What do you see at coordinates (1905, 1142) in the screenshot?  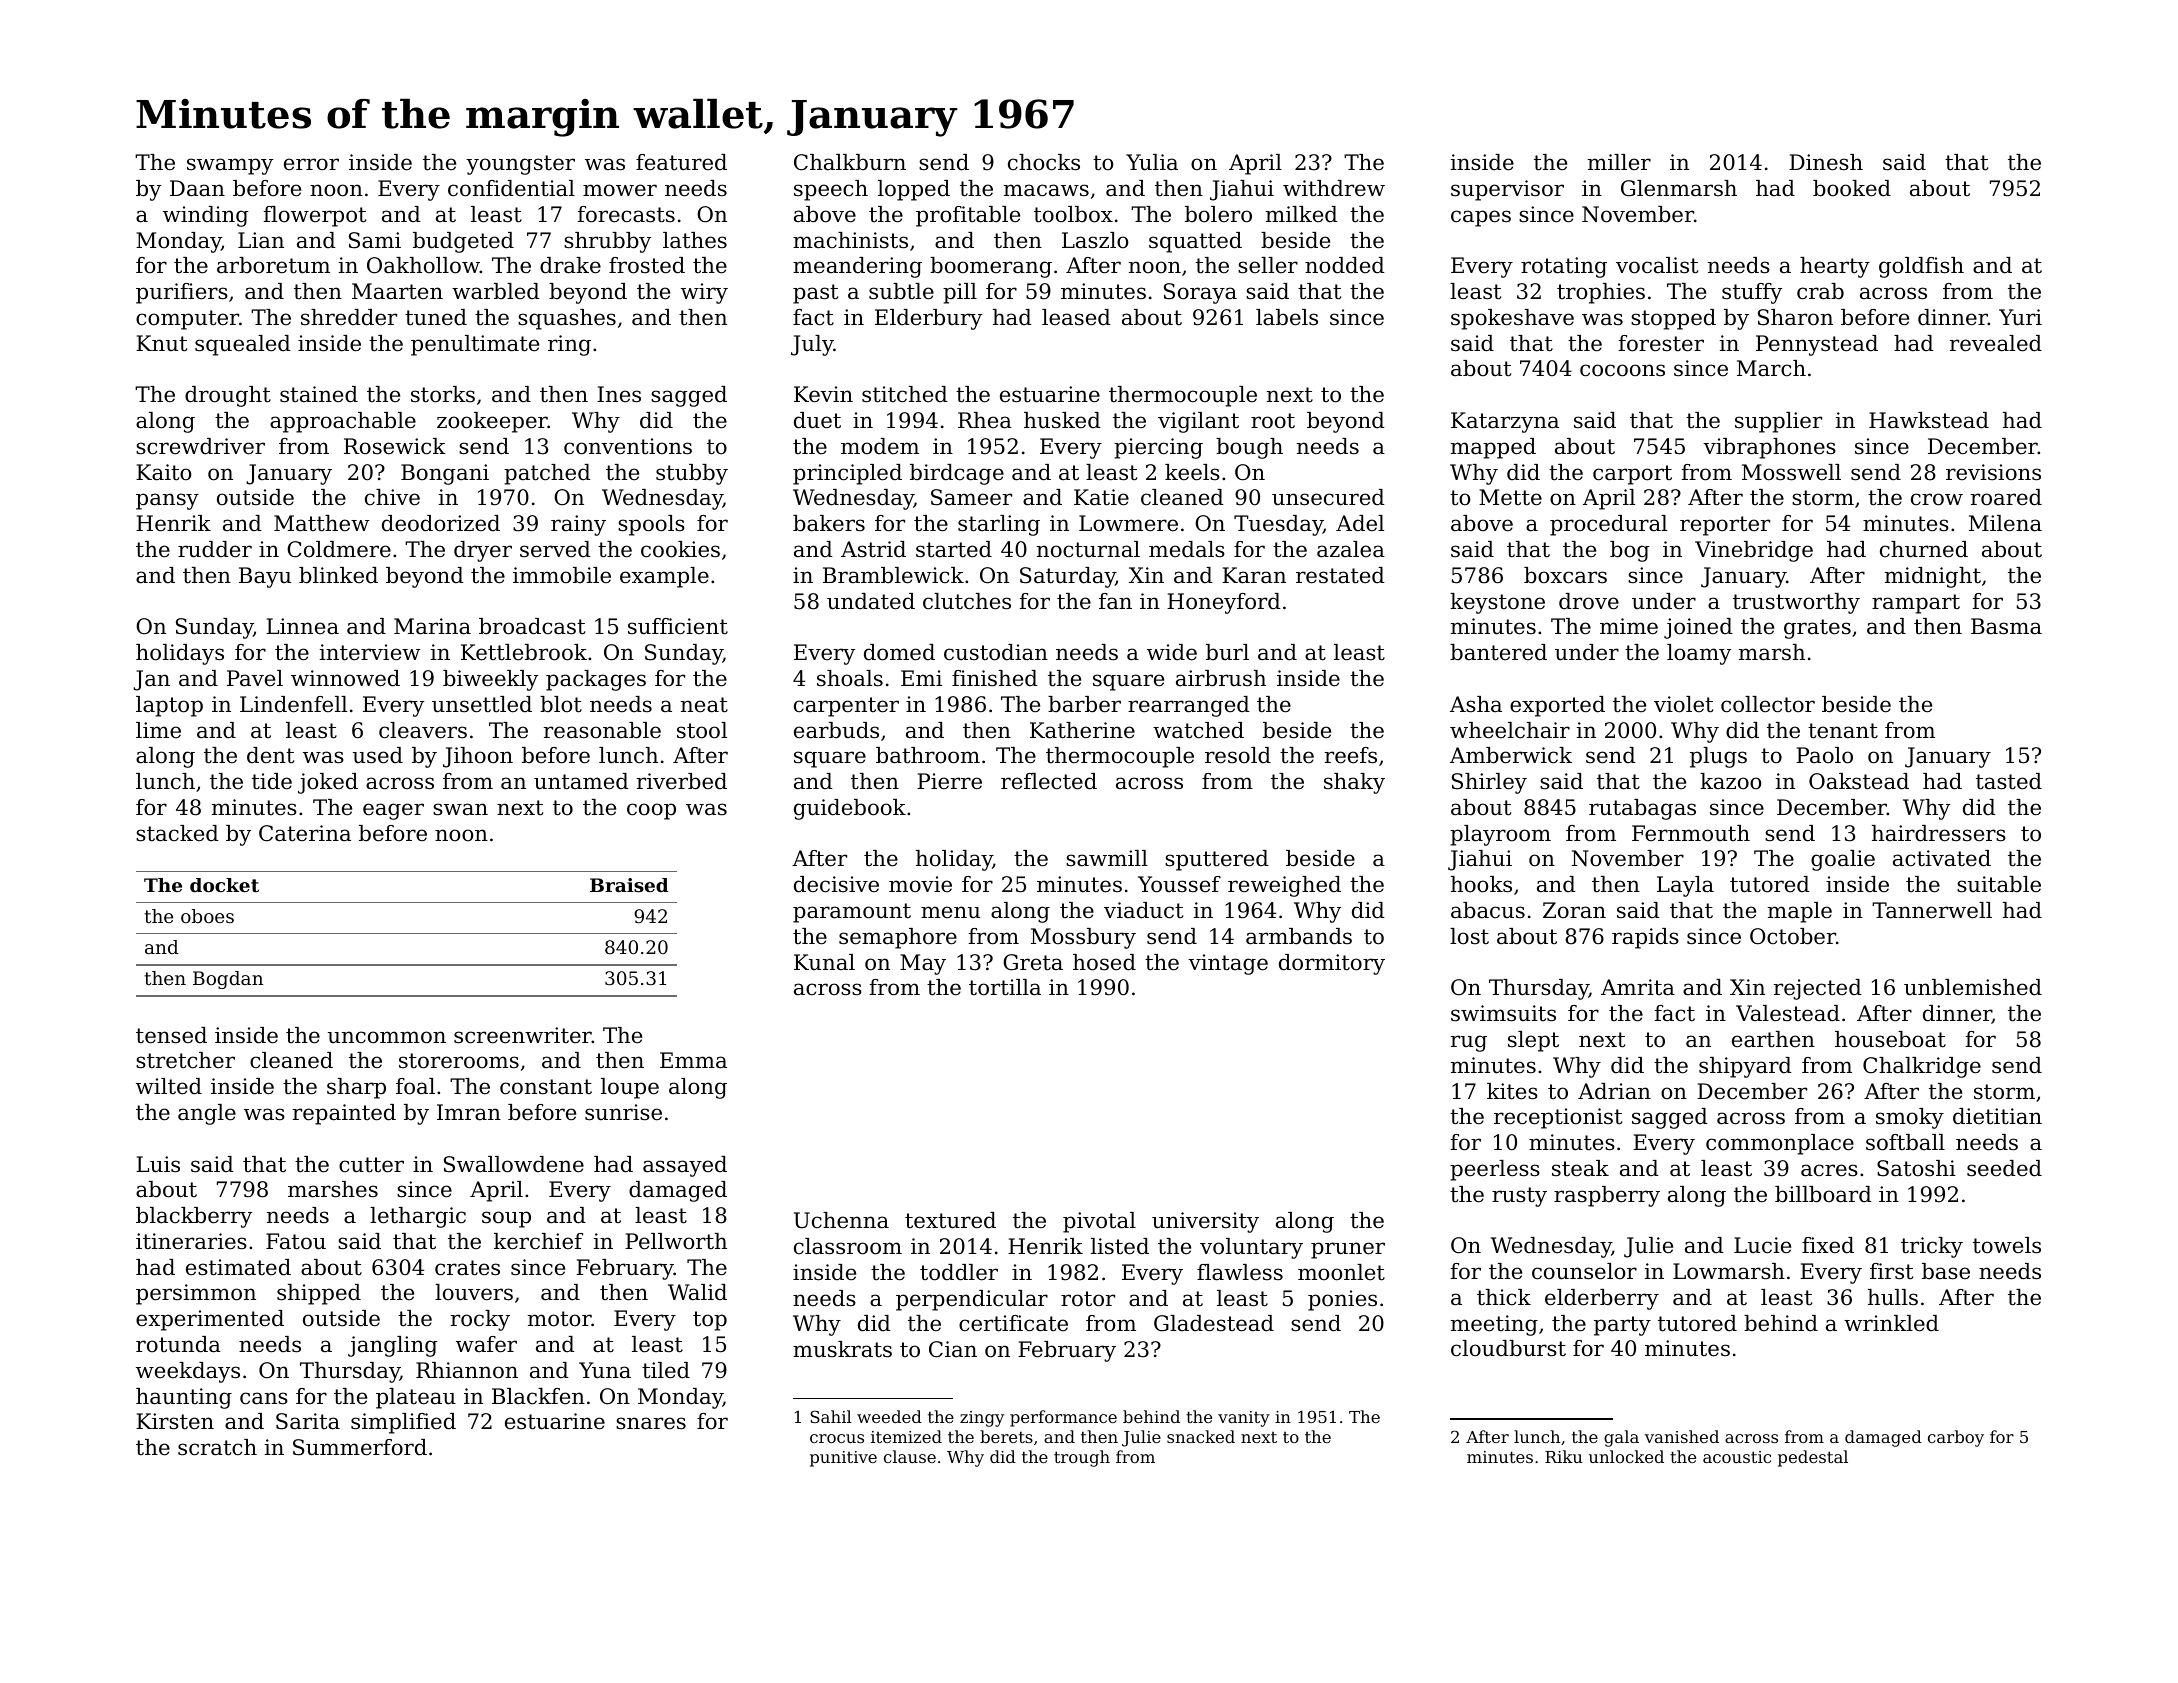 I see `softball` at bounding box center [1905, 1142].
